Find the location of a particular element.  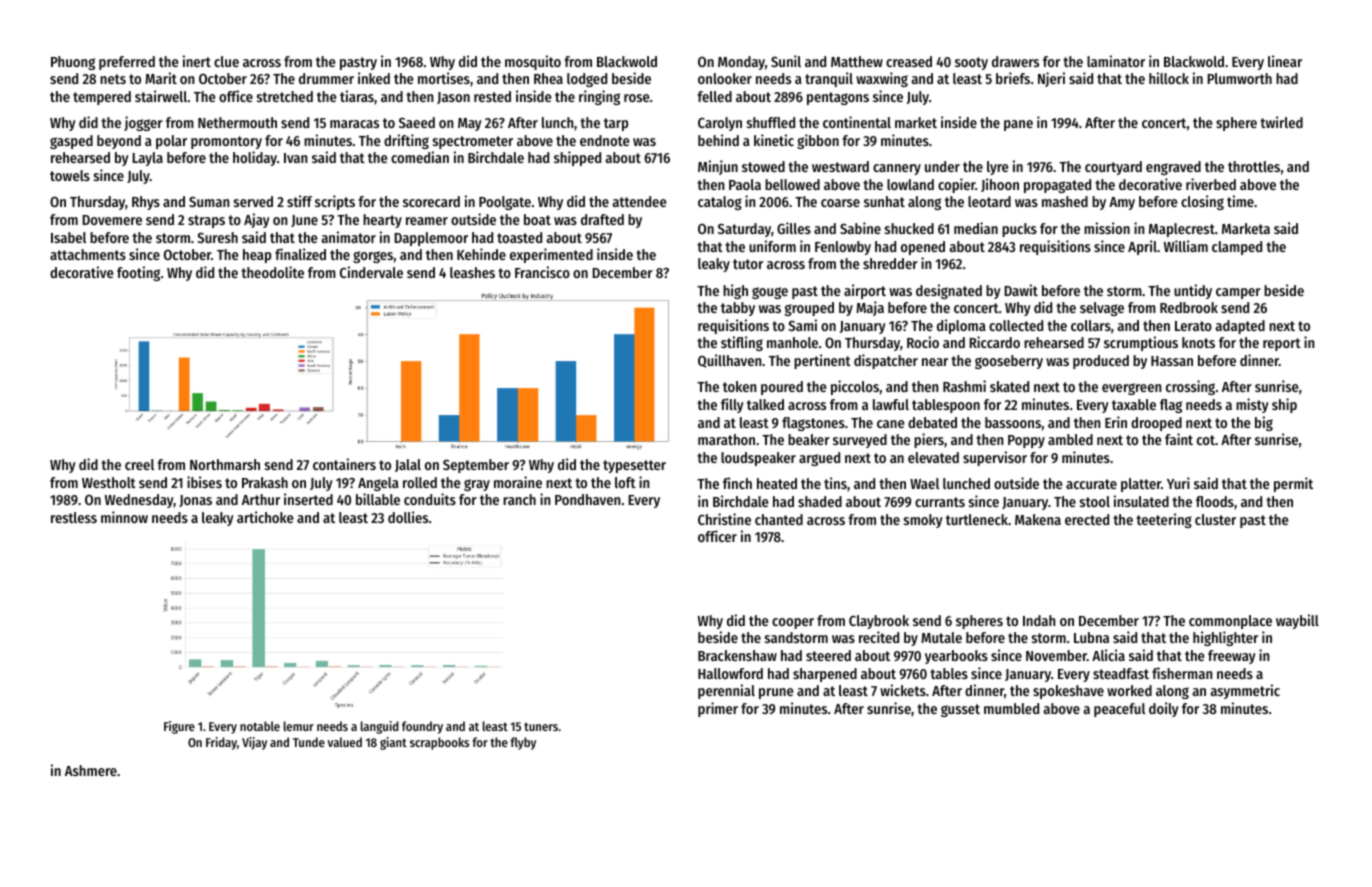

marathon is located at coordinates (726, 439).
